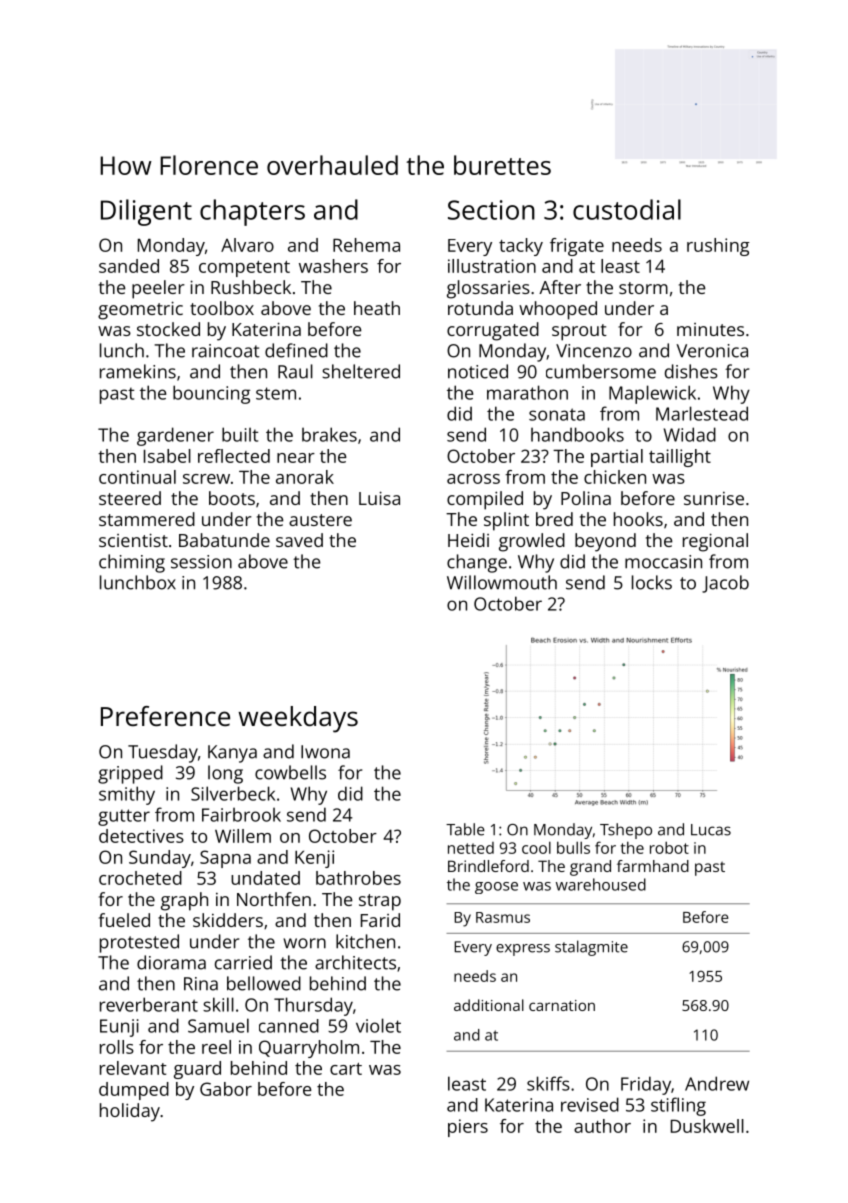 The height and width of the screenshot is (1203, 848). I want to click on gripped, so click(130, 774).
